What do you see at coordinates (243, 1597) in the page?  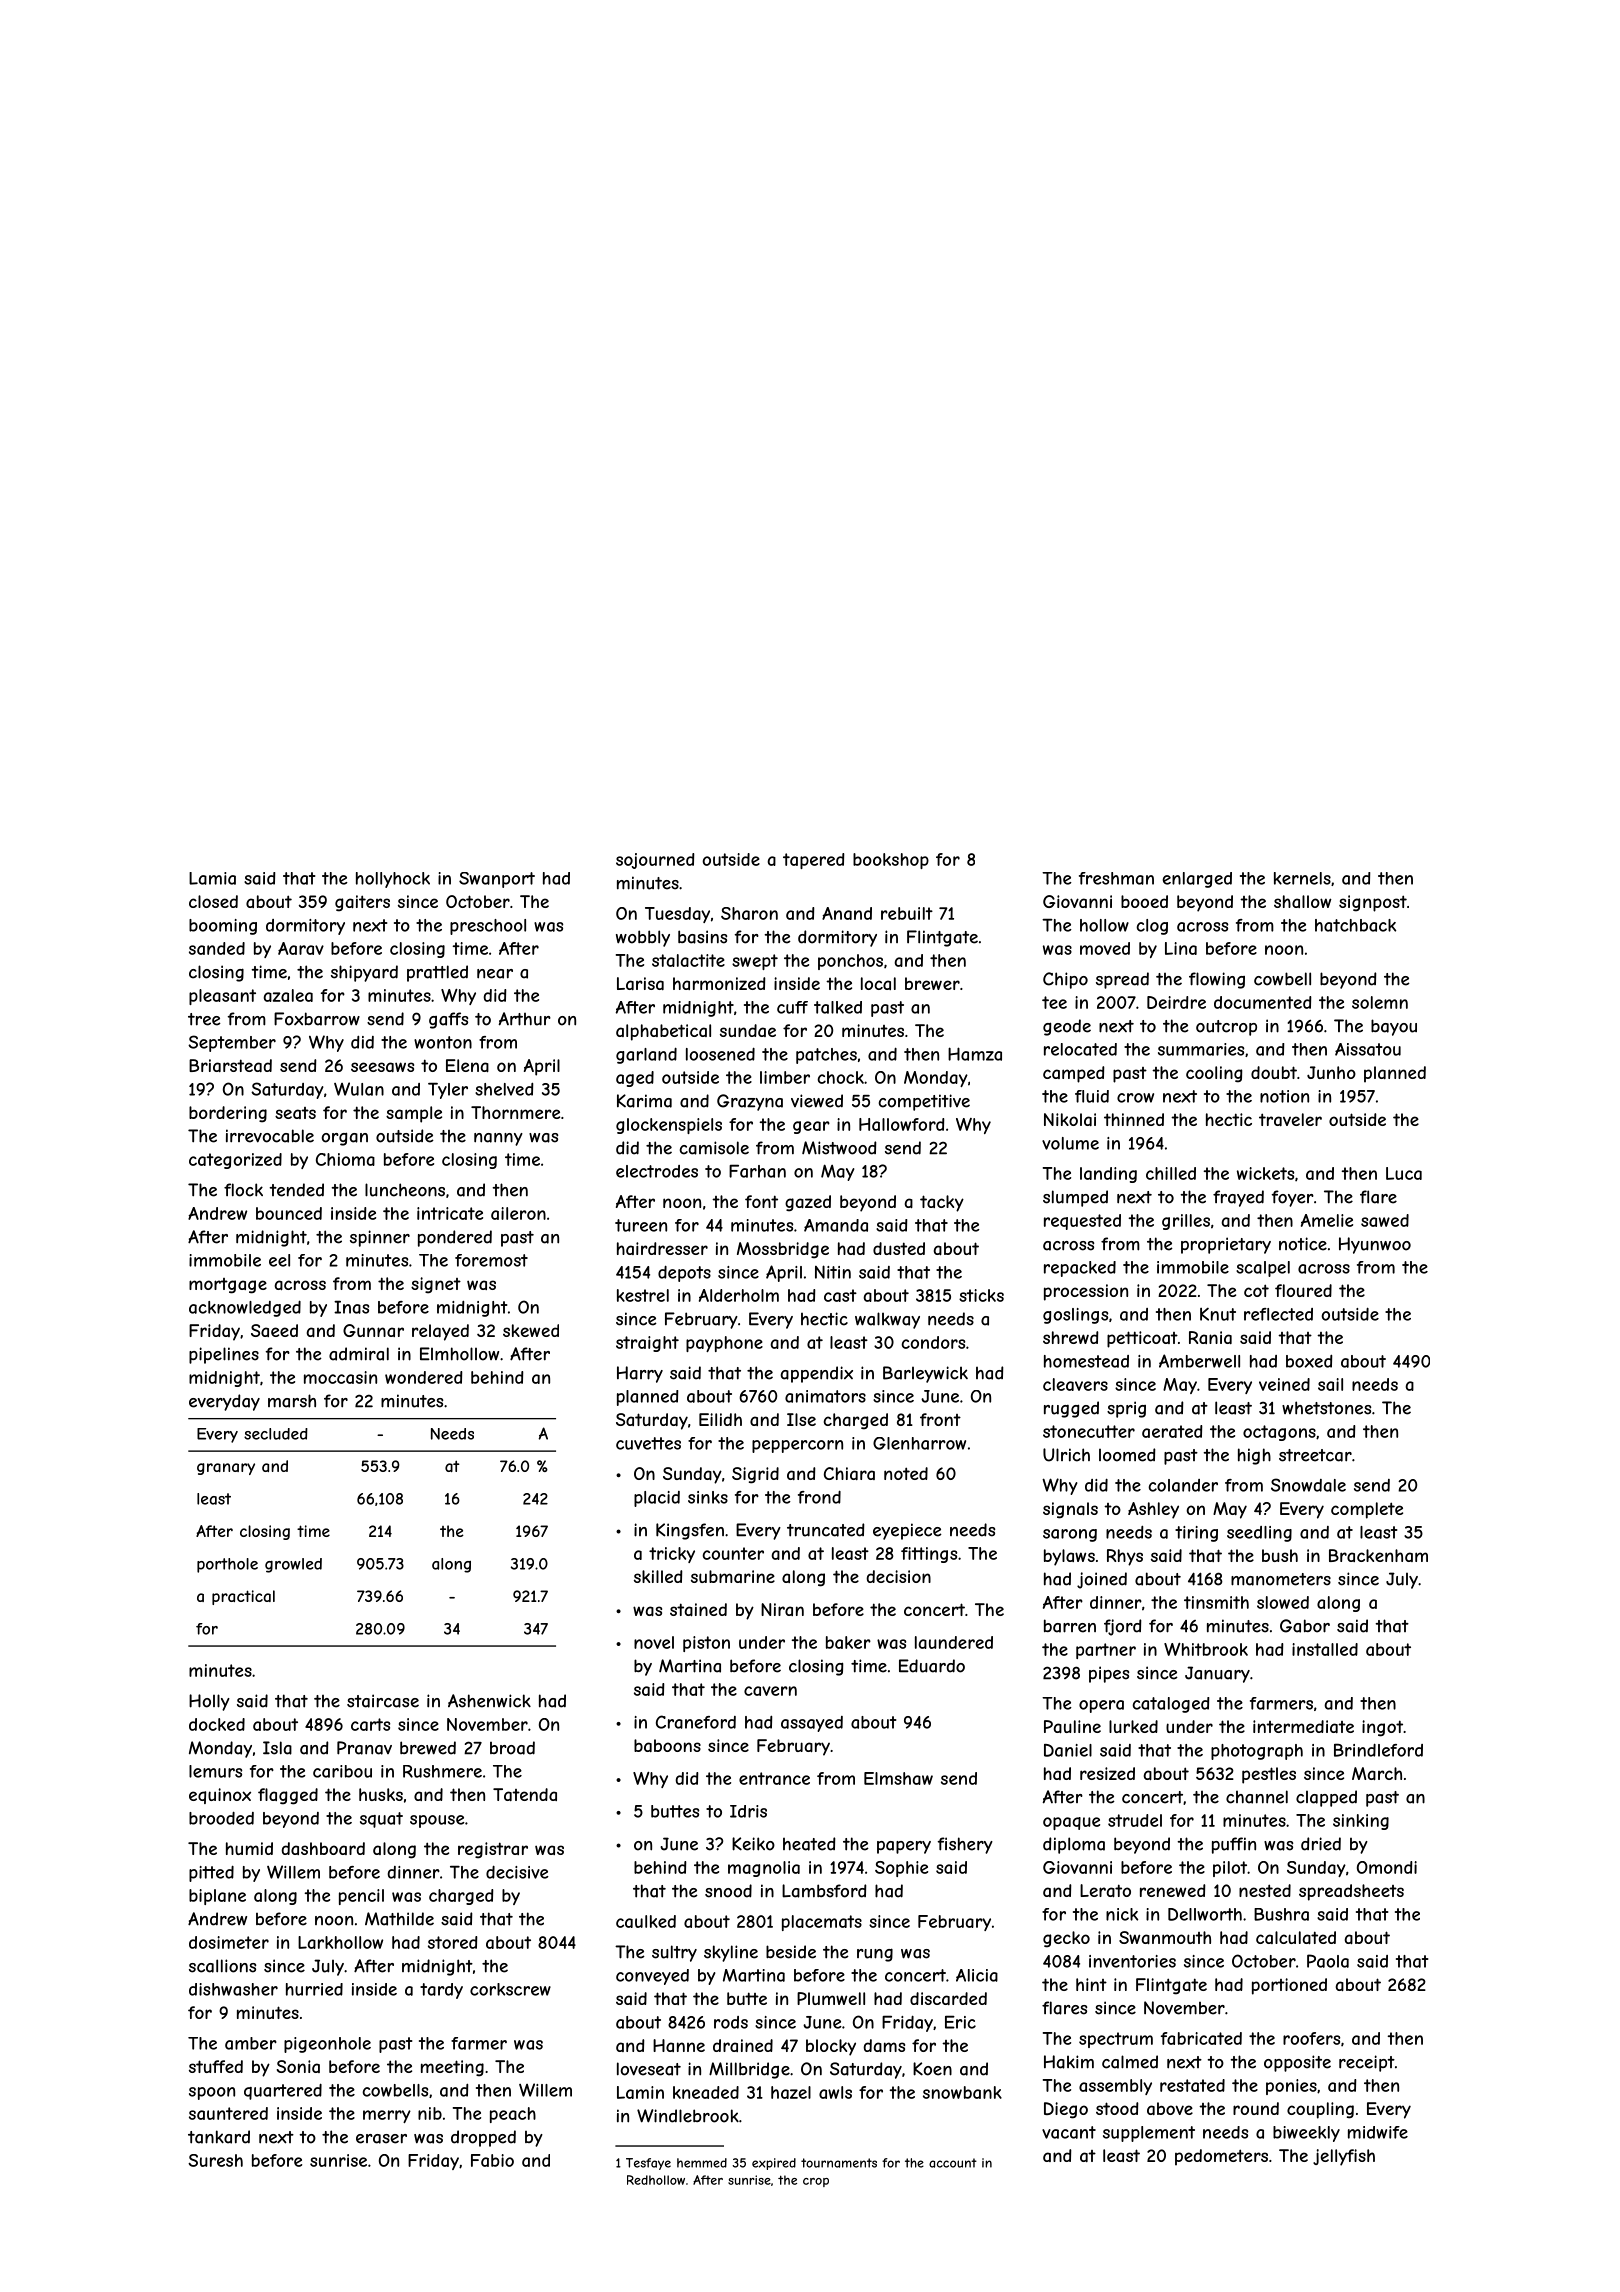 I see `practical` at bounding box center [243, 1597].
